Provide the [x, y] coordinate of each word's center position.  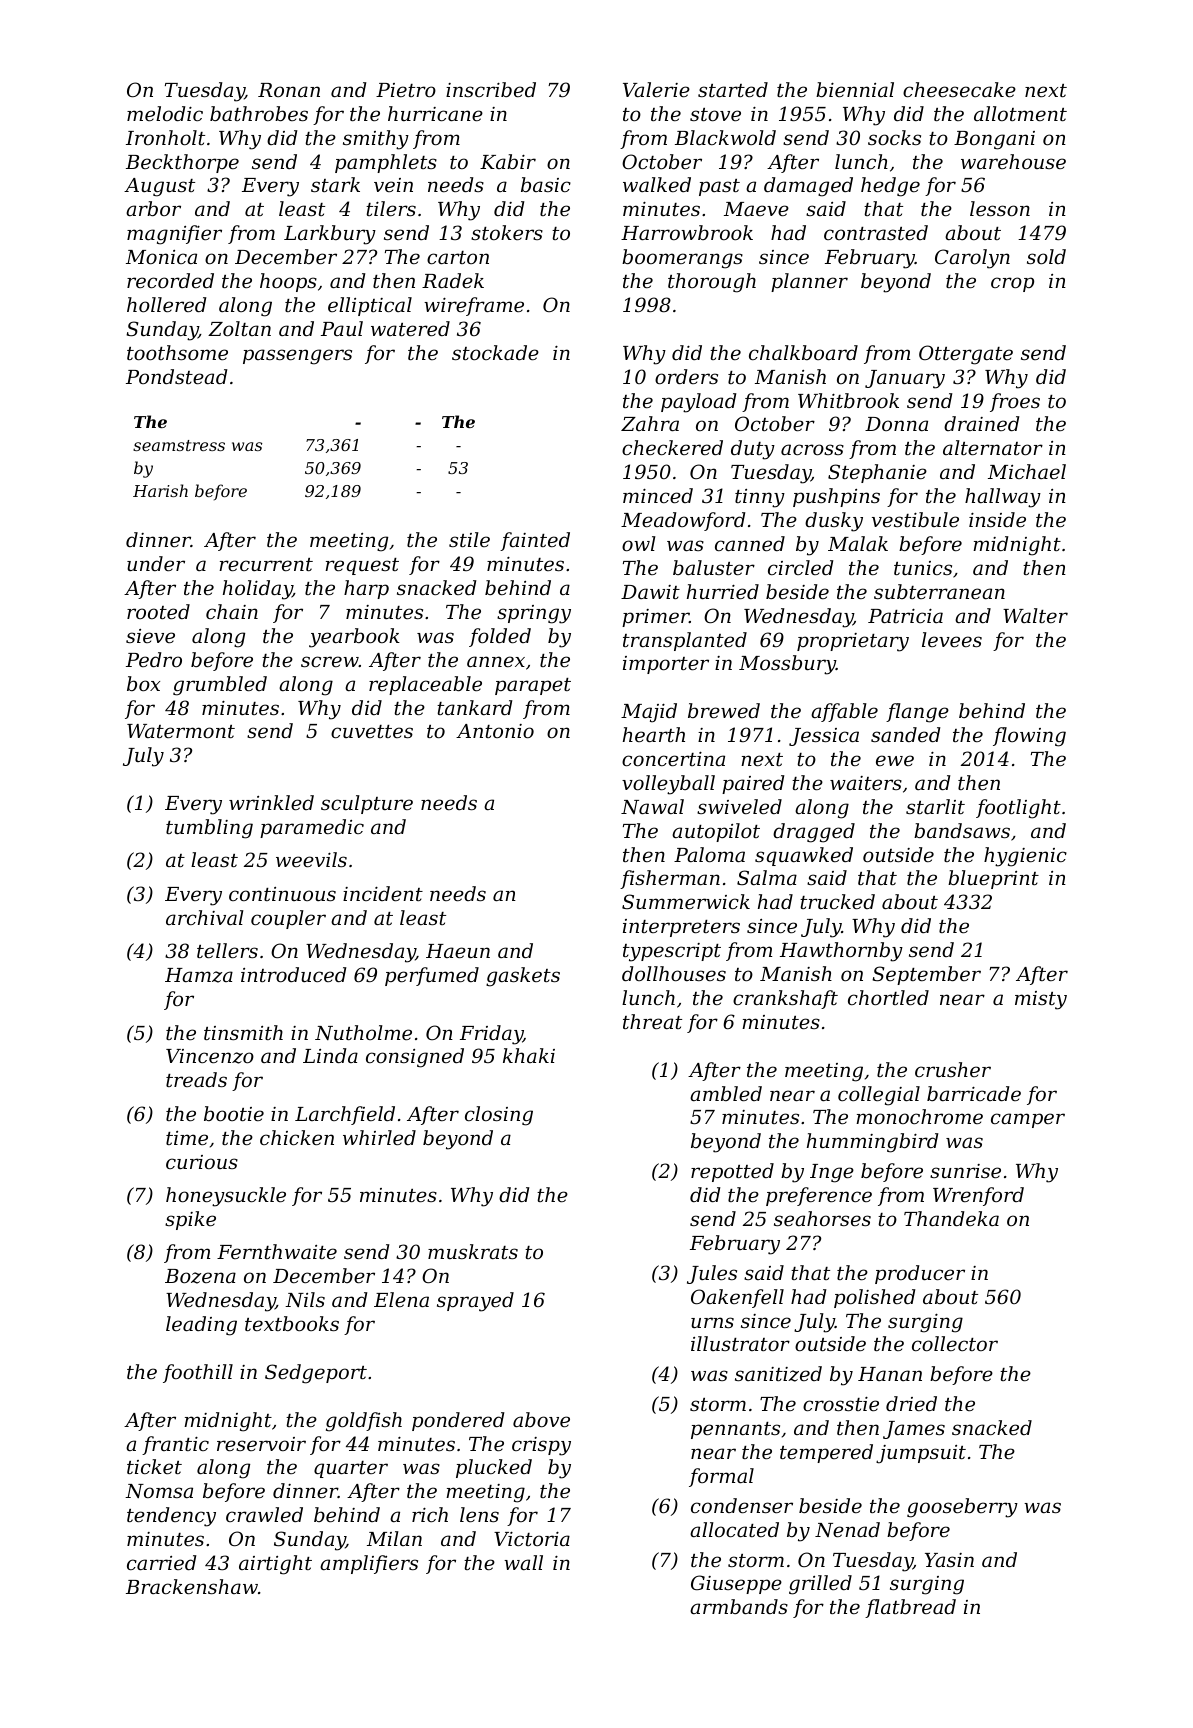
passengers [297, 357]
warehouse [1013, 161]
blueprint [993, 879]
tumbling [209, 829]
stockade [495, 352]
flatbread [910, 1608]
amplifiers [369, 1564]
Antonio [495, 731]
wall [523, 1562]
